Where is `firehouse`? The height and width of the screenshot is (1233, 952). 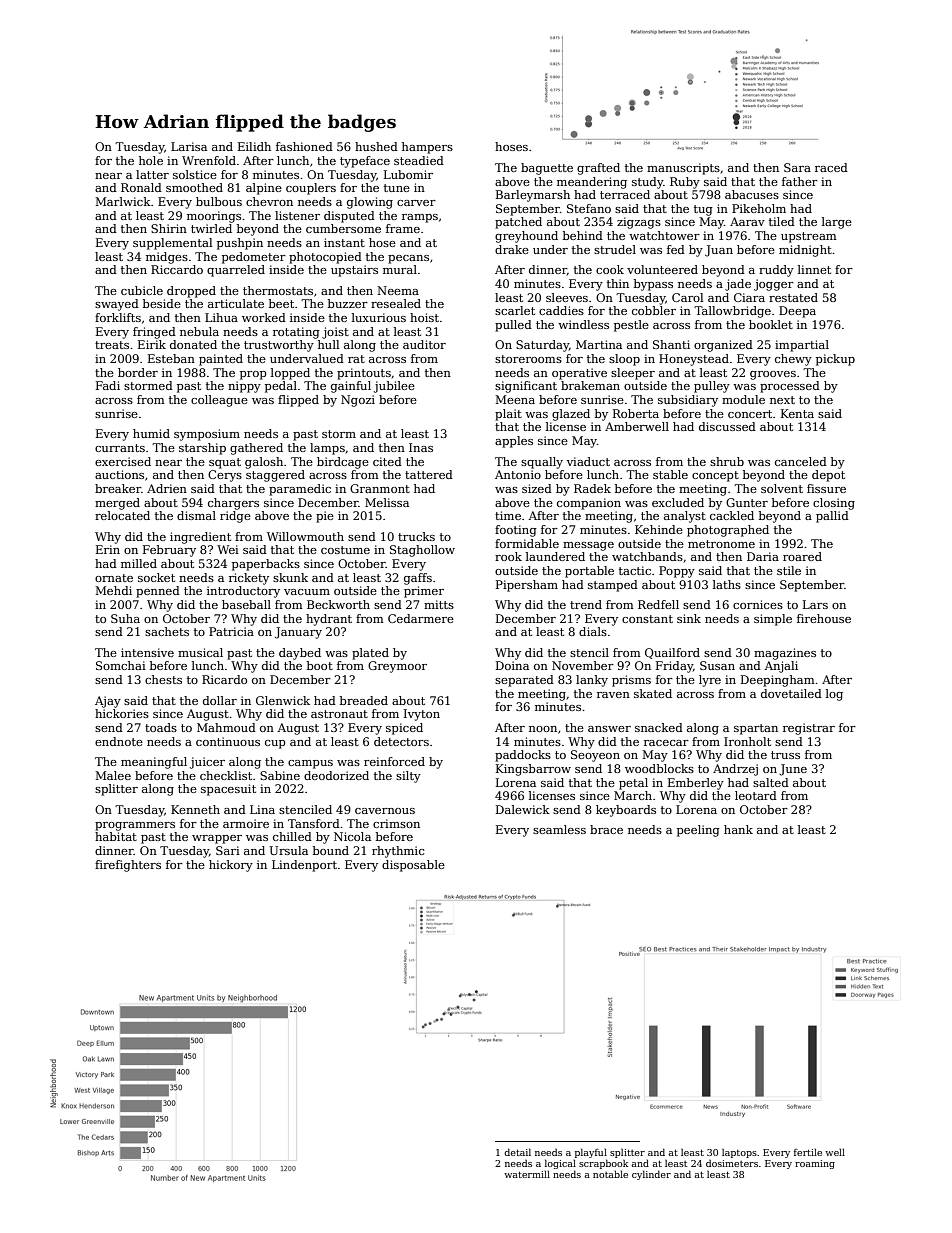
firehouse is located at coordinates (824, 618).
